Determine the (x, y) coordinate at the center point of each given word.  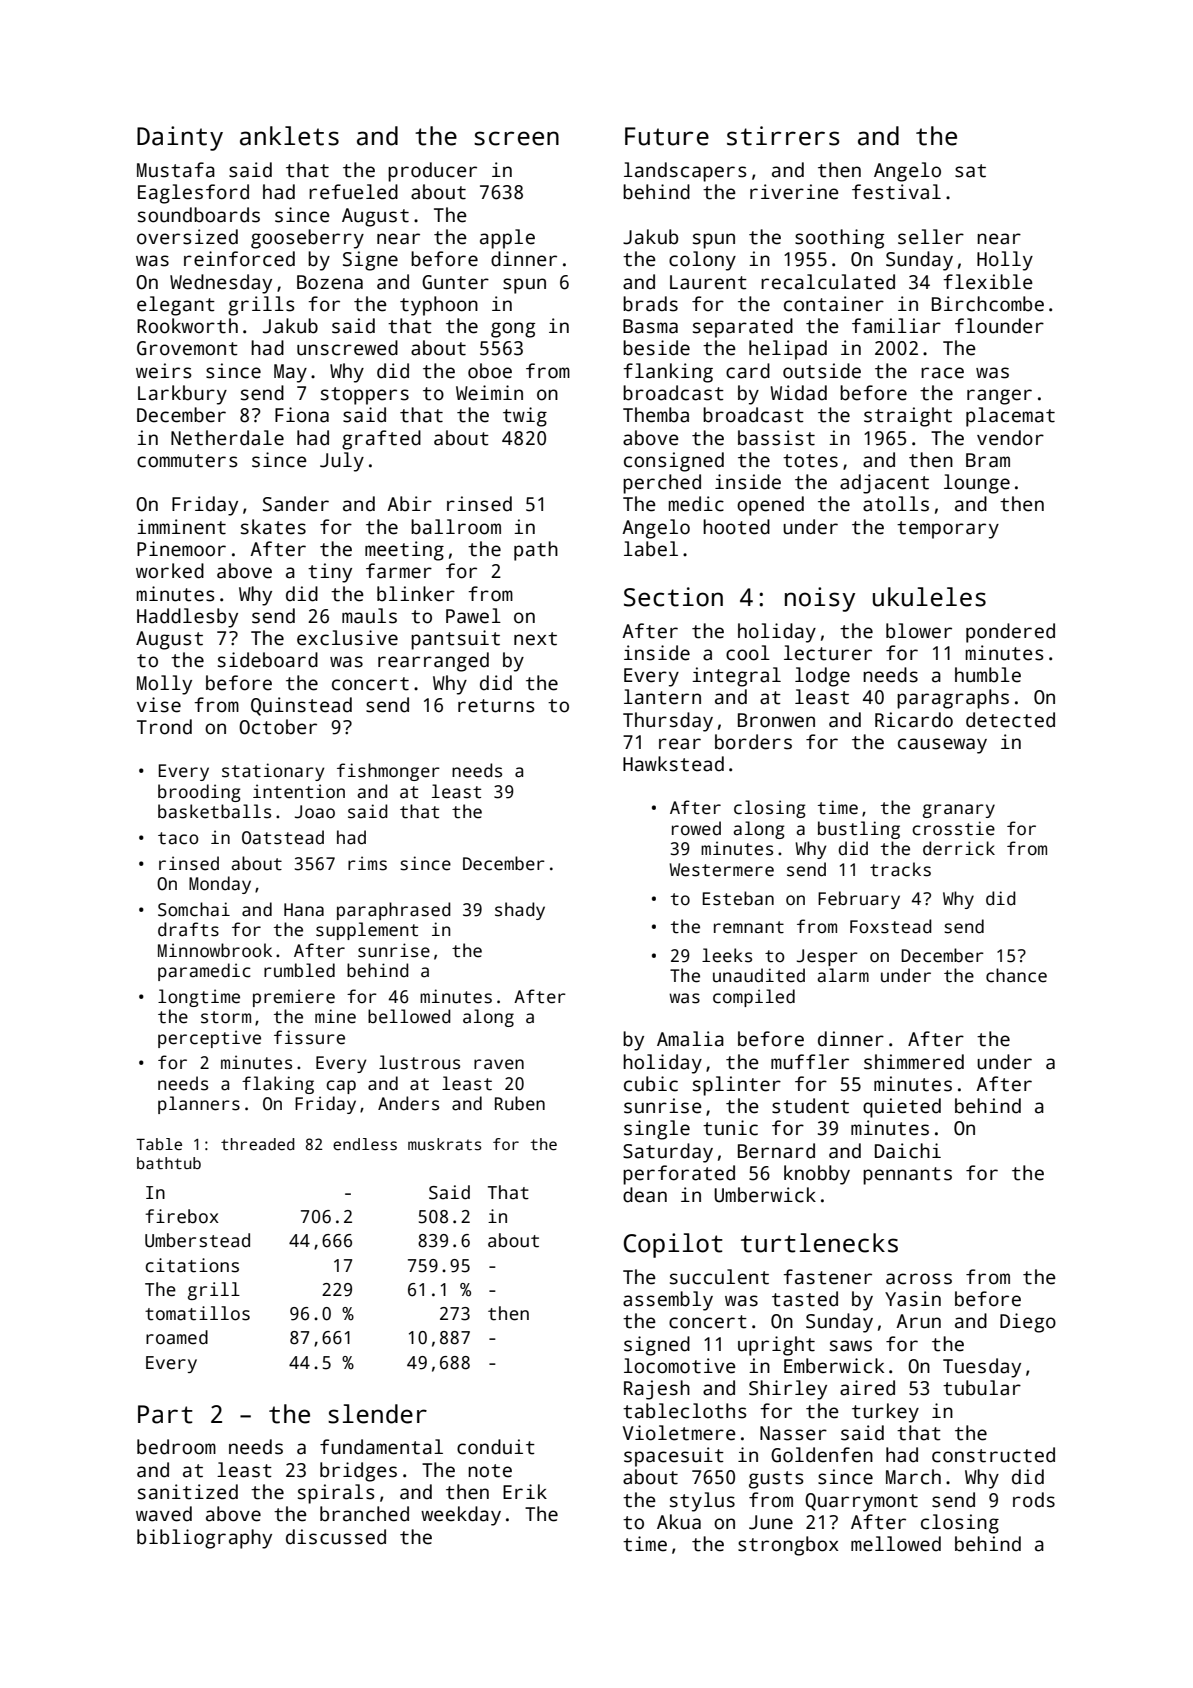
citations (192, 1265)
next (535, 639)
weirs (164, 371)
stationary (273, 772)
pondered (1010, 633)
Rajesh (657, 1390)
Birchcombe (988, 304)
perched (662, 484)
